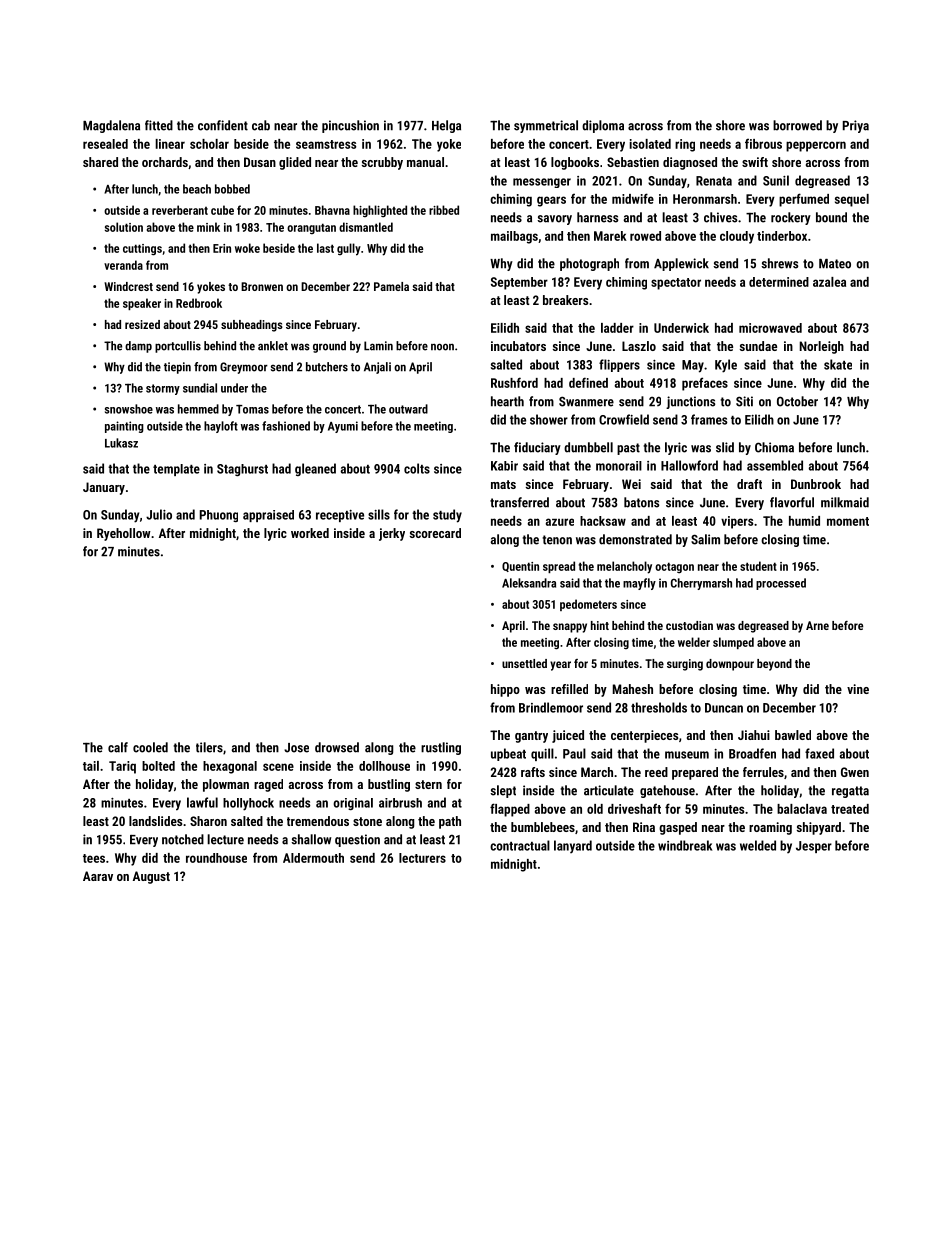 This page has width=952, height=1233. What do you see at coordinates (446, 126) in the page?
I see `Helga` at bounding box center [446, 126].
